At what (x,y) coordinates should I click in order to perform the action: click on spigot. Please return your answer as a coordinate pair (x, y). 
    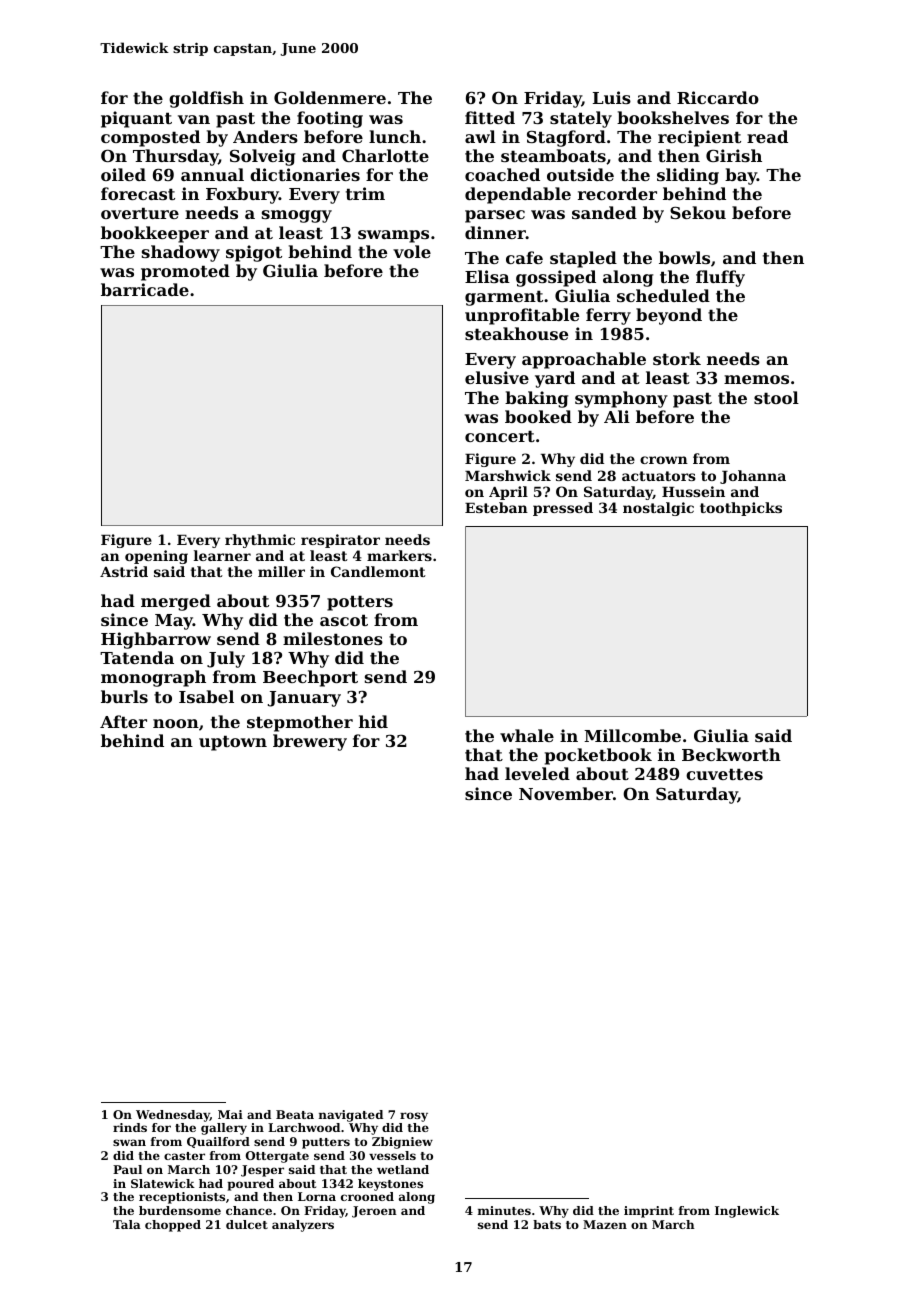
    Looking at the image, I should click on (254, 253).
